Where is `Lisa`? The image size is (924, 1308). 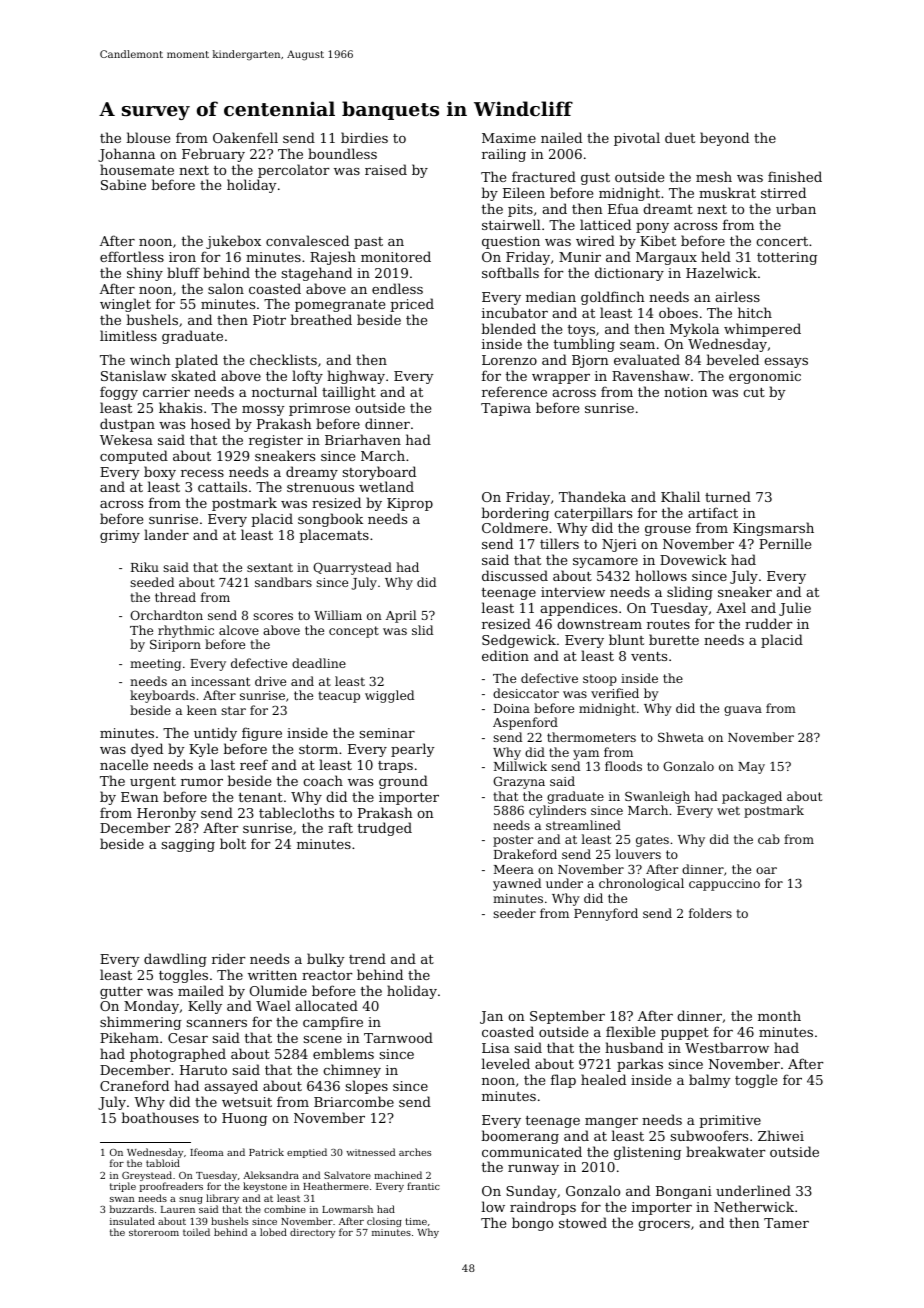
Lisa is located at coordinates (496, 1048).
